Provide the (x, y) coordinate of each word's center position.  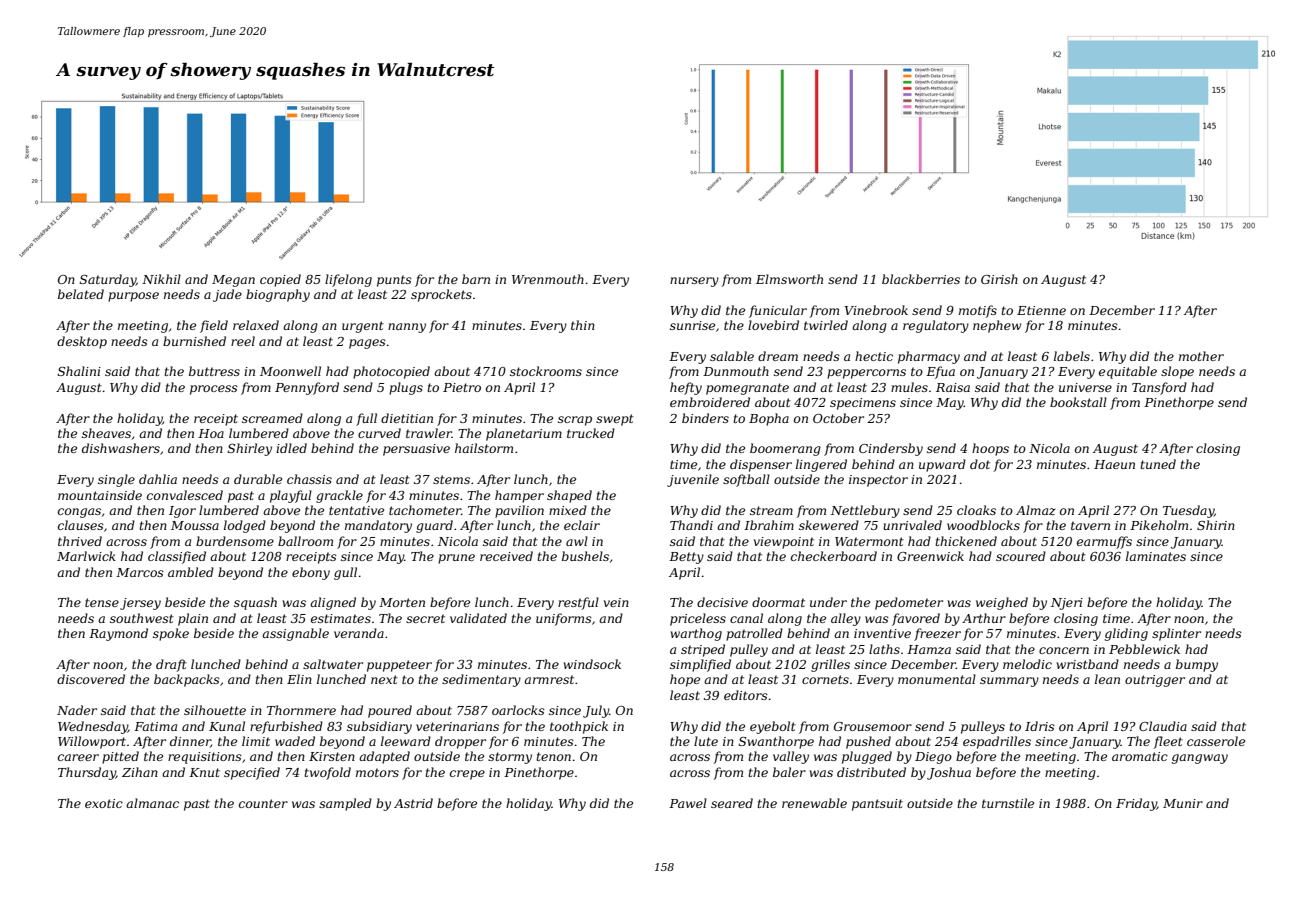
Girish (999, 279)
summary (1009, 682)
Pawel (688, 803)
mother (1201, 356)
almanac (152, 803)
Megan (233, 281)
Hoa (211, 433)
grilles (830, 665)
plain (193, 619)
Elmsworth (789, 279)
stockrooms (546, 371)
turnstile (1008, 803)
